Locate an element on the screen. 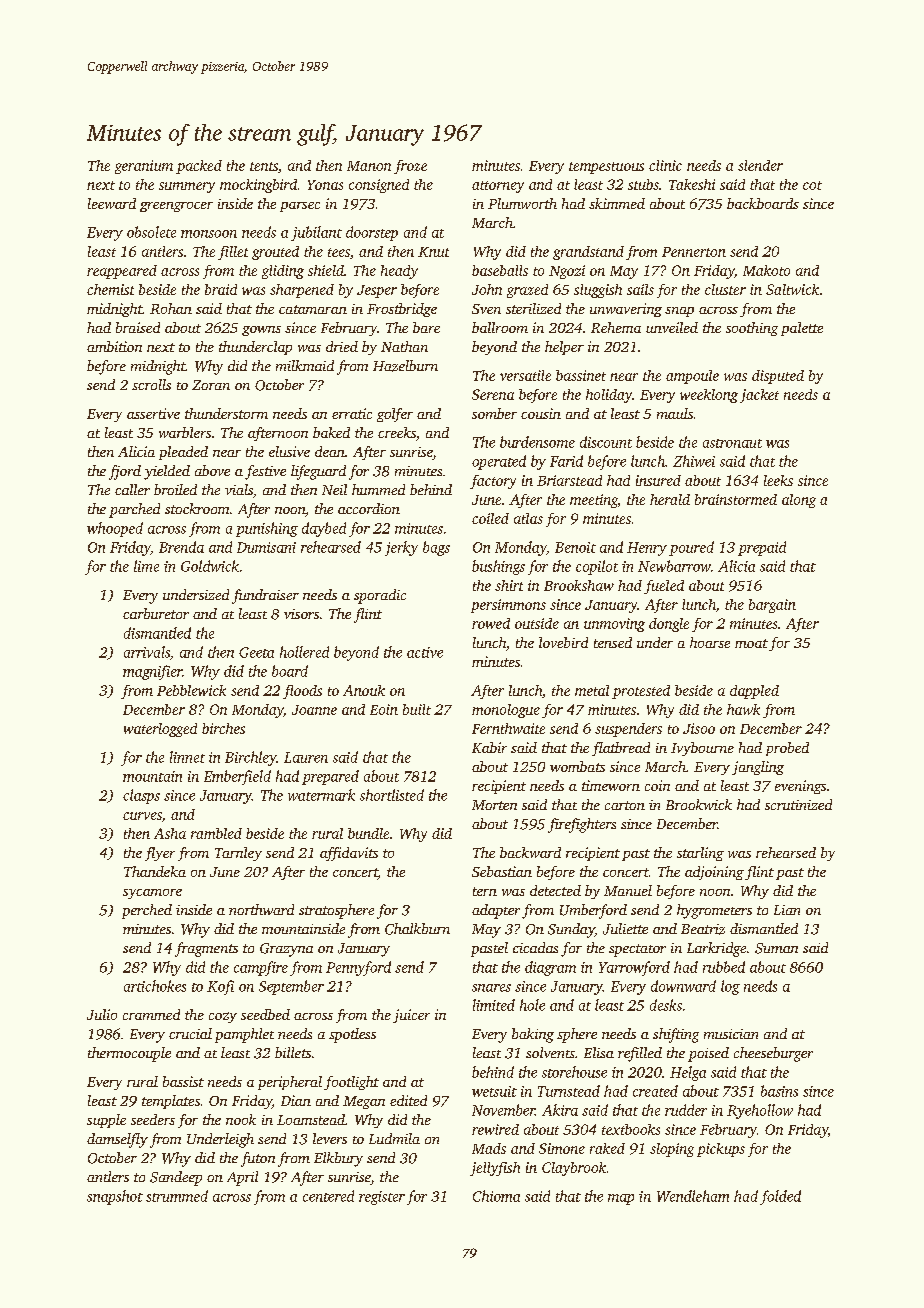 The width and height of the screenshot is (924, 1308). carton is located at coordinates (625, 805).
